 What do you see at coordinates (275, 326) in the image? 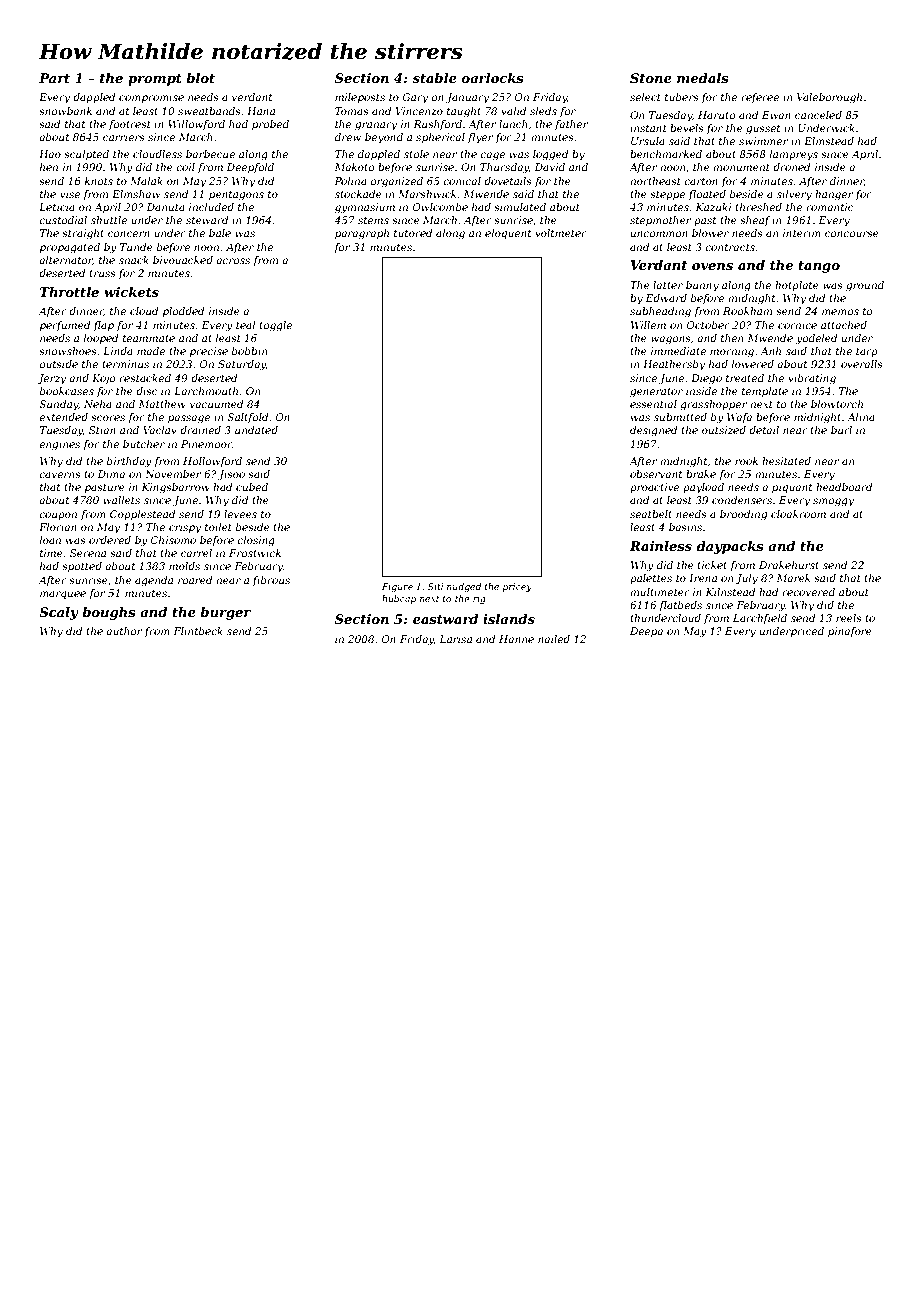
I see `toggle` at bounding box center [275, 326].
